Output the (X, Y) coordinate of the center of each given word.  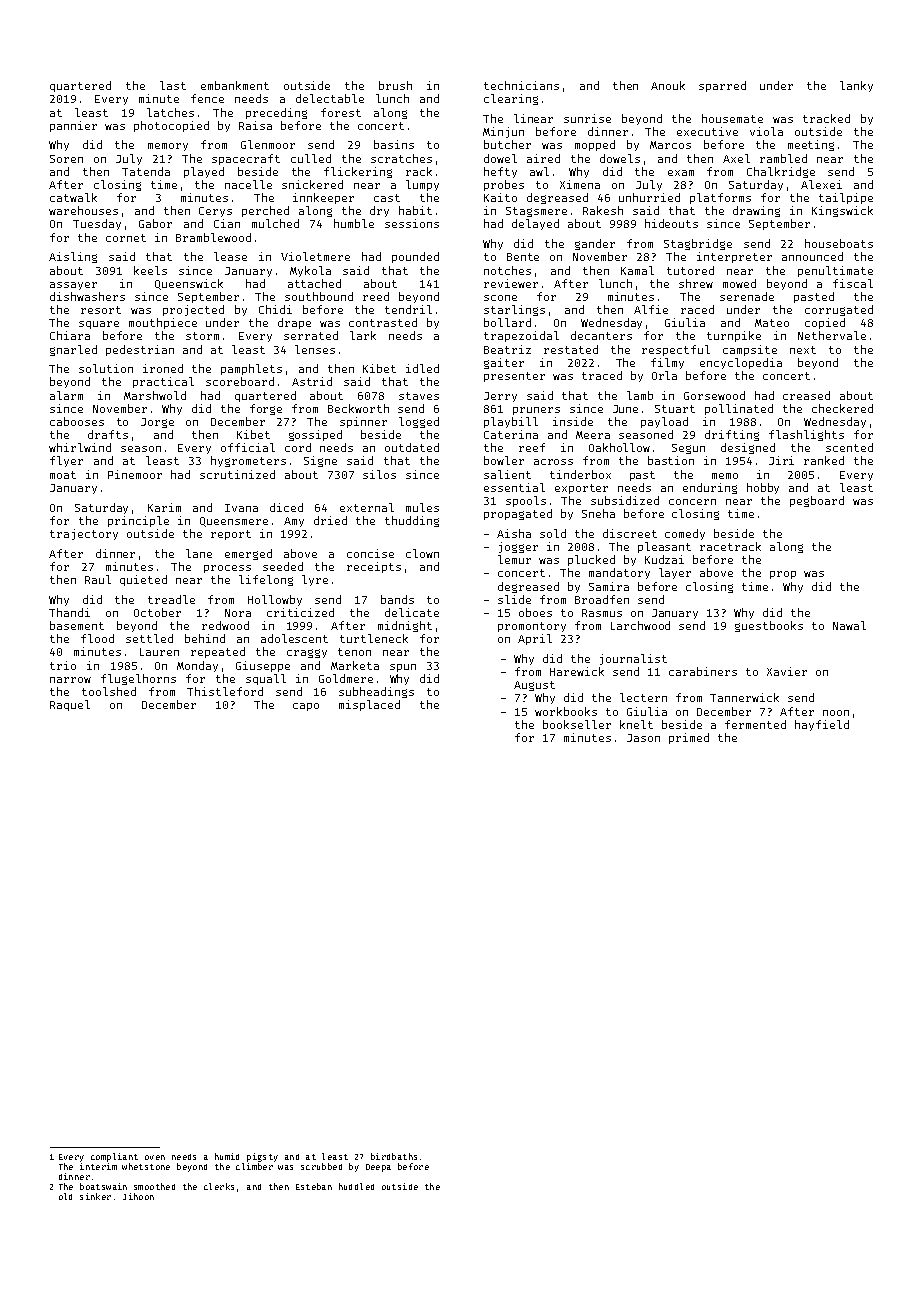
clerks (219, 1186)
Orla (664, 375)
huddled (356, 1186)
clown (422, 553)
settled (149, 638)
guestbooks (769, 626)
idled (422, 368)
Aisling (73, 257)
